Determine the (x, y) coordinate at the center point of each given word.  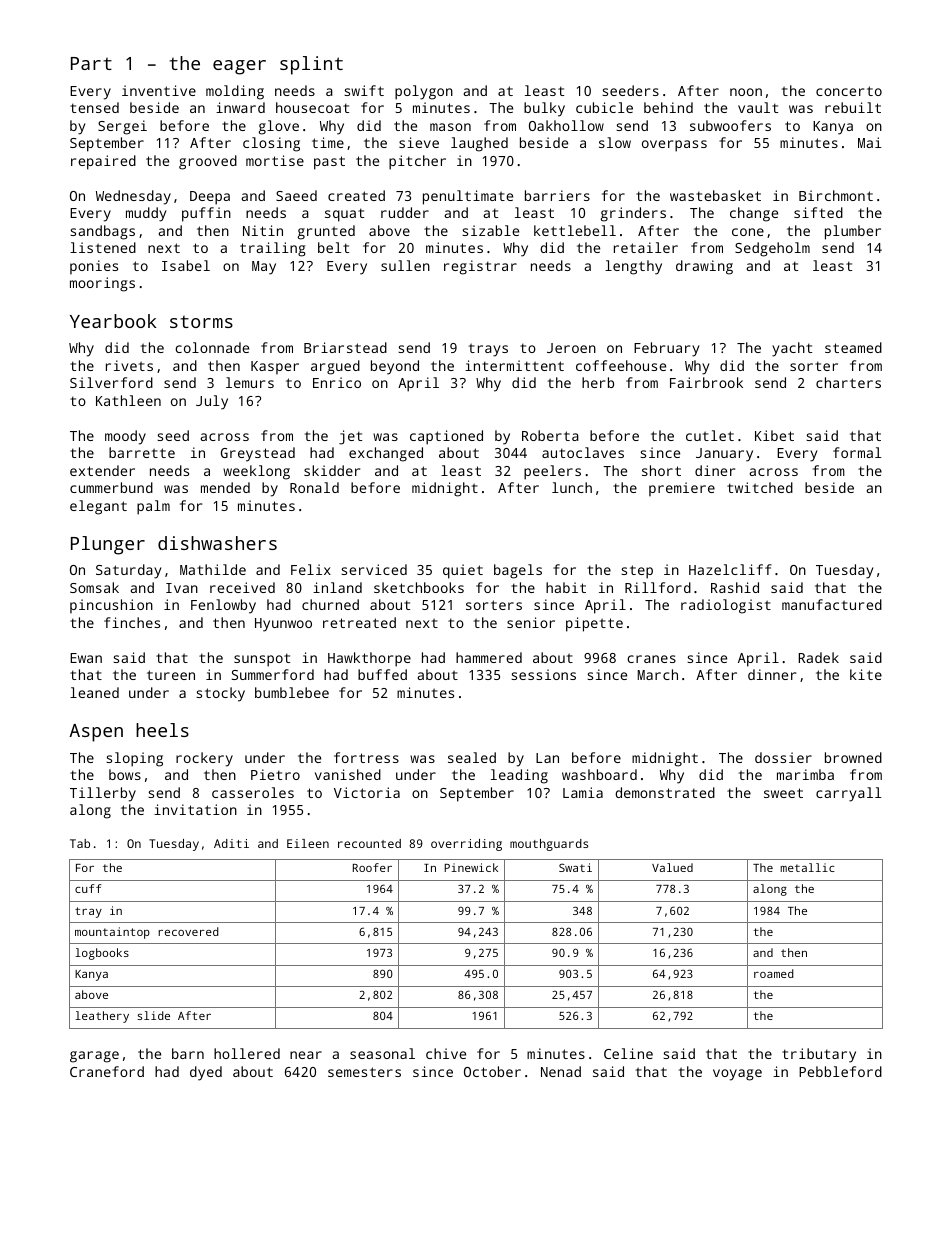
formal (857, 452)
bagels (518, 571)
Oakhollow (566, 125)
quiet (463, 571)
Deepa (210, 198)
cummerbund (111, 487)
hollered (247, 1053)
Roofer (372, 867)
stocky (220, 694)
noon (746, 92)
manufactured (832, 604)
